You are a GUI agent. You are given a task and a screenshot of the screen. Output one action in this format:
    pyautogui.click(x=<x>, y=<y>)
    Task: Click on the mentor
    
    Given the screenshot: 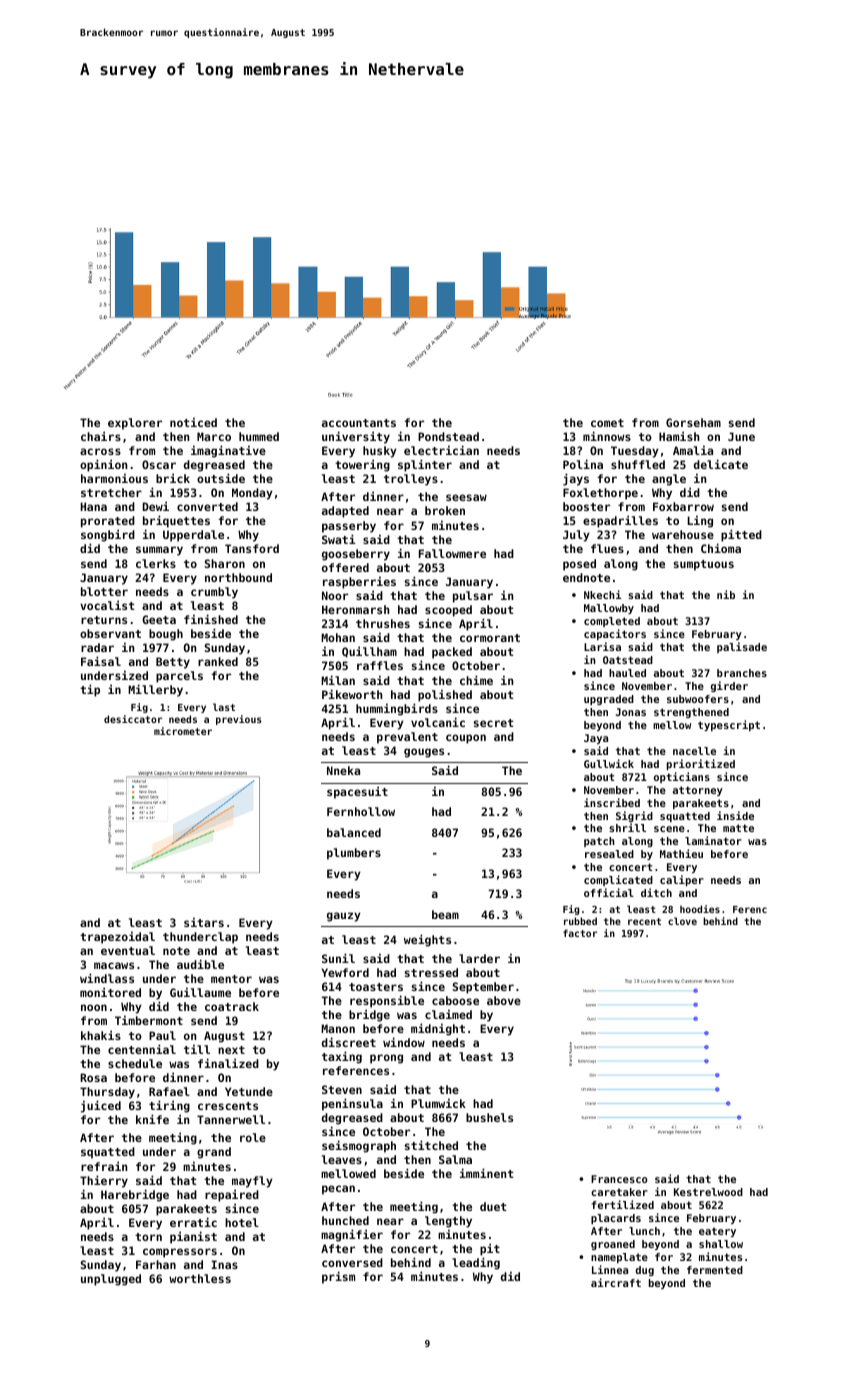 What is the action you would take?
    pyautogui.click(x=231, y=979)
